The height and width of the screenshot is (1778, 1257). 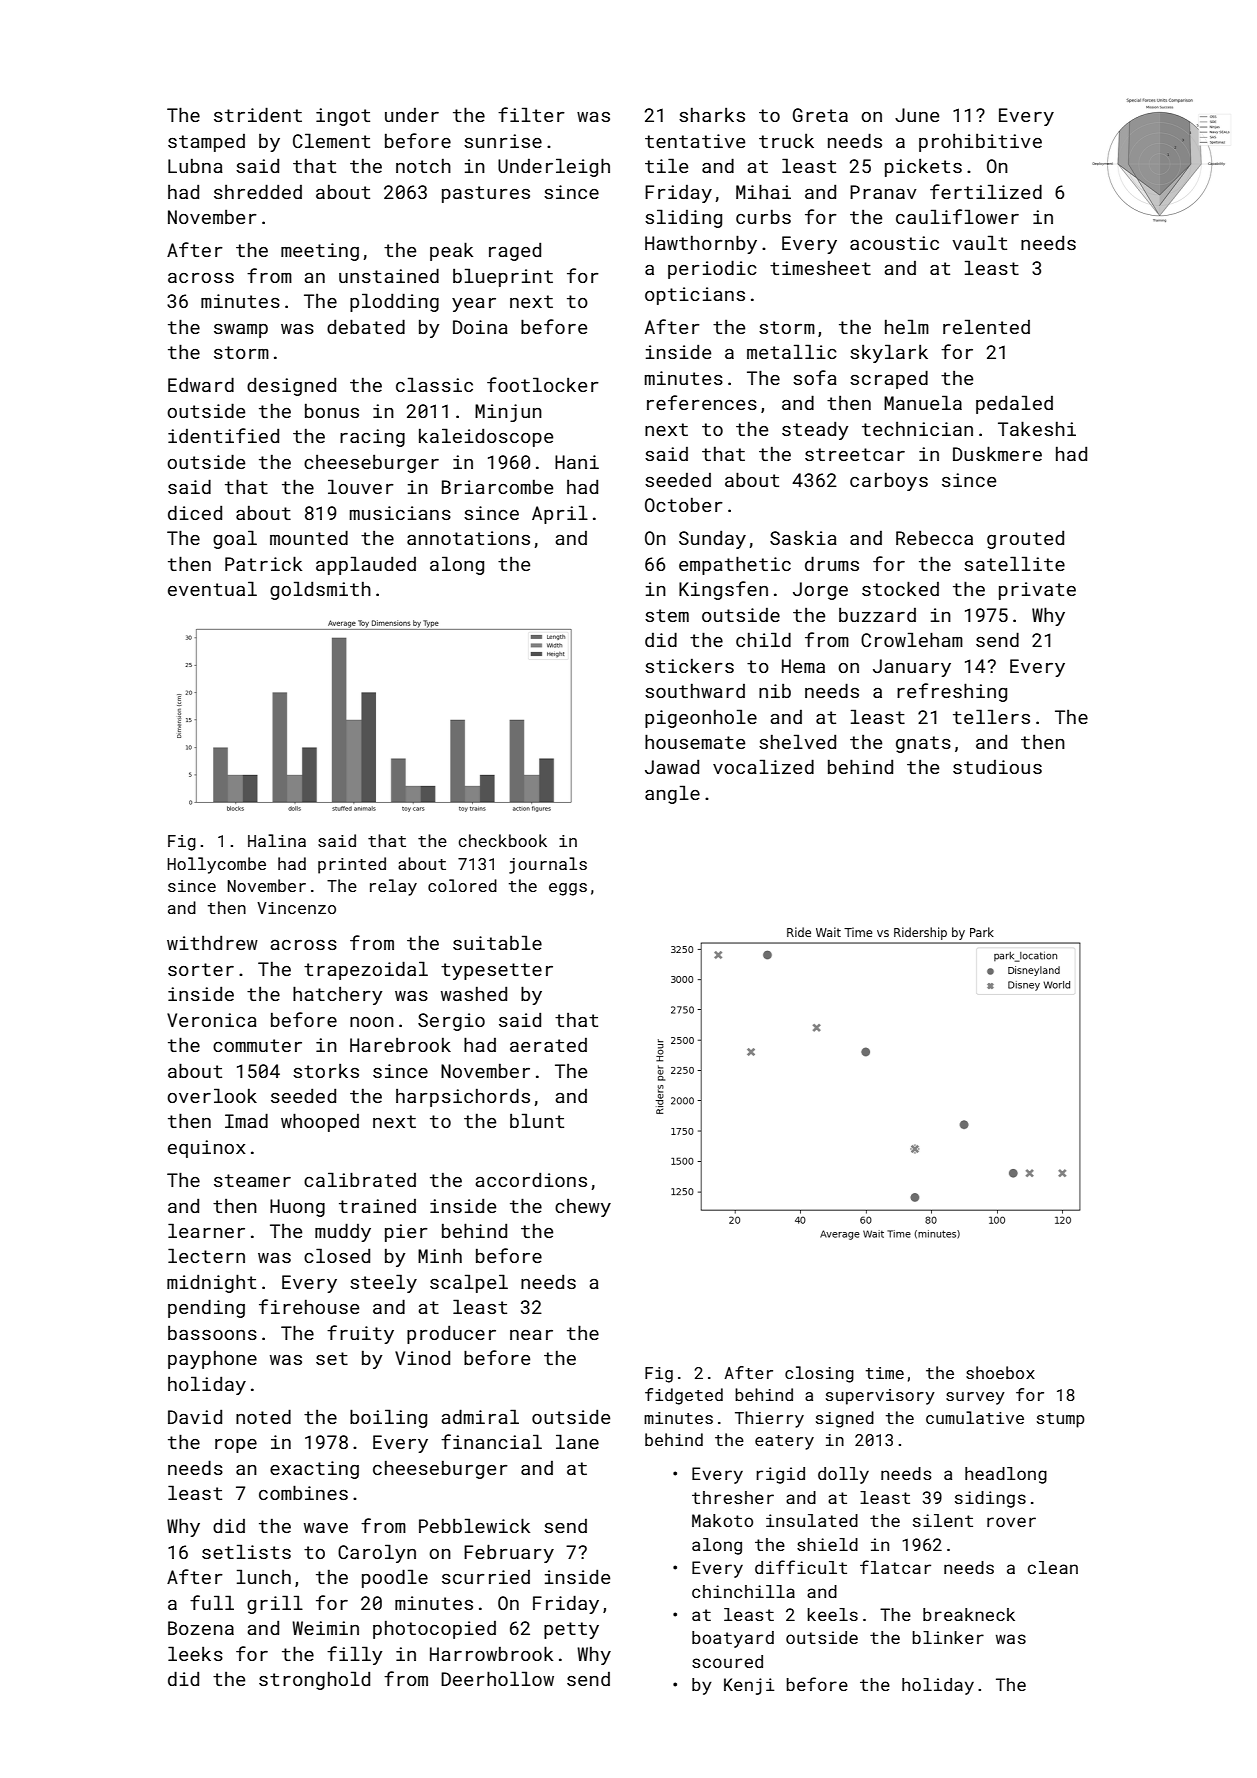 What do you see at coordinates (241, 331) in the screenshot?
I see `swamp` at bounding box center [241, 331].
